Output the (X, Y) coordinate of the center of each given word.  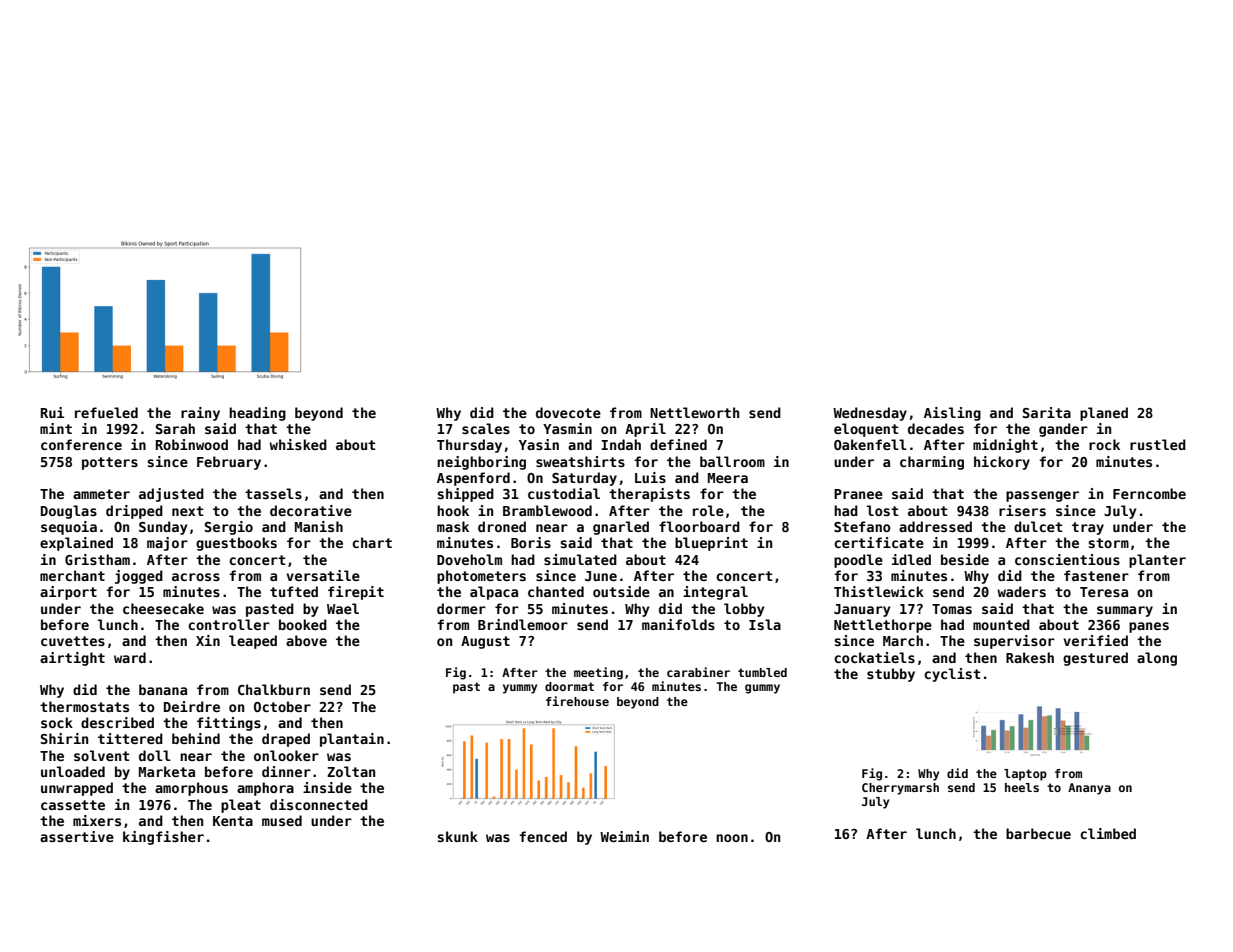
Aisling (952, 414)
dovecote (568, 412)
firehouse (577, 701)
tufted (294, 591)
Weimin (624, 836)
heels (1022, 787)
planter (1157, 561)
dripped (134, 512)
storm (1108, 543)
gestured (1095, 659)
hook (453, 510)
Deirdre (192, 706)
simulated (580, 559)
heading (257, 414)
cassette (73, 805)
